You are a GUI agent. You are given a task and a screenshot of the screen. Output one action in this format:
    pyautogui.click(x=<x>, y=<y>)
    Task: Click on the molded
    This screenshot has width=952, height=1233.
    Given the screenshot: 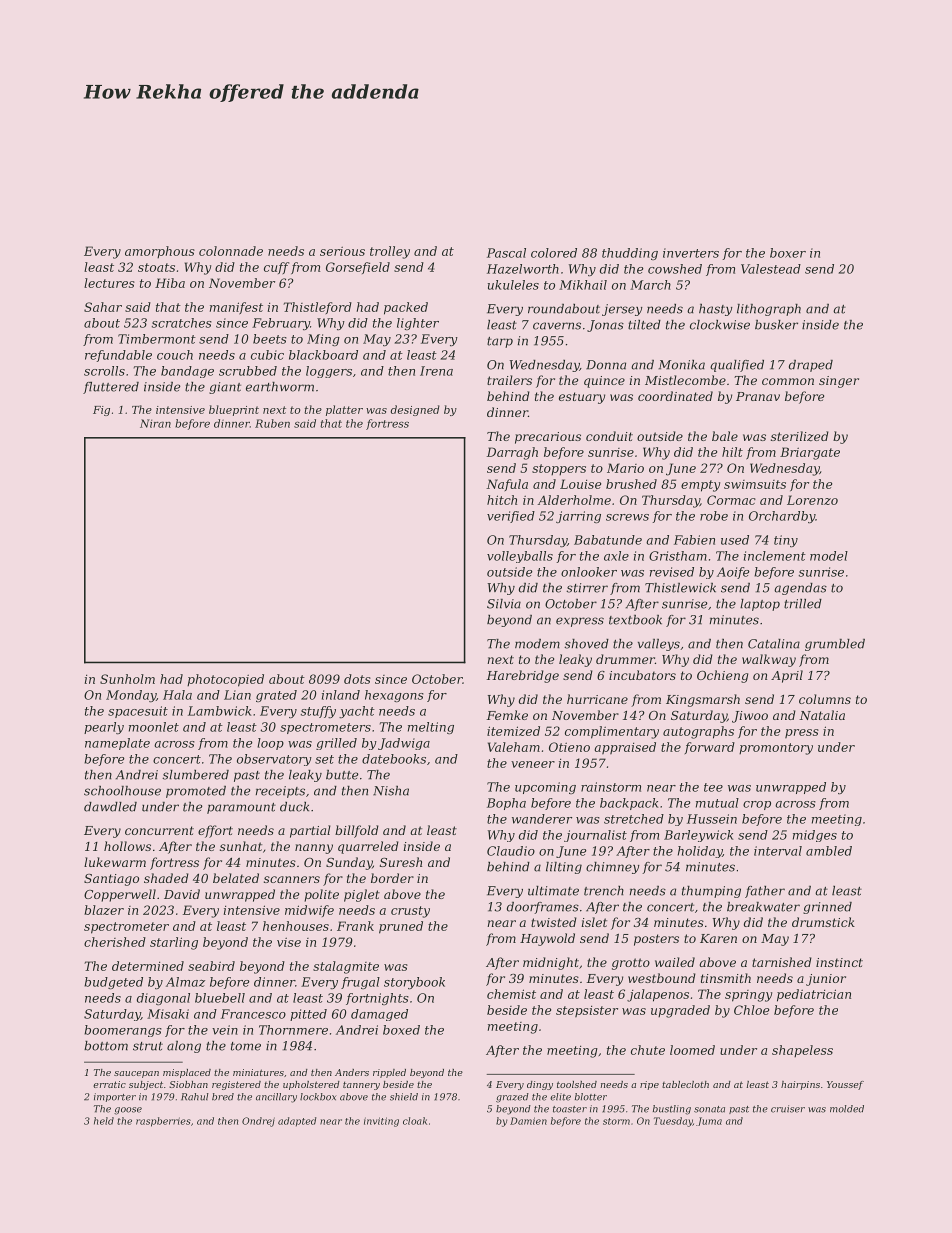 What is the action you would take?
    pyautogui.click(x=847, y=1109)
